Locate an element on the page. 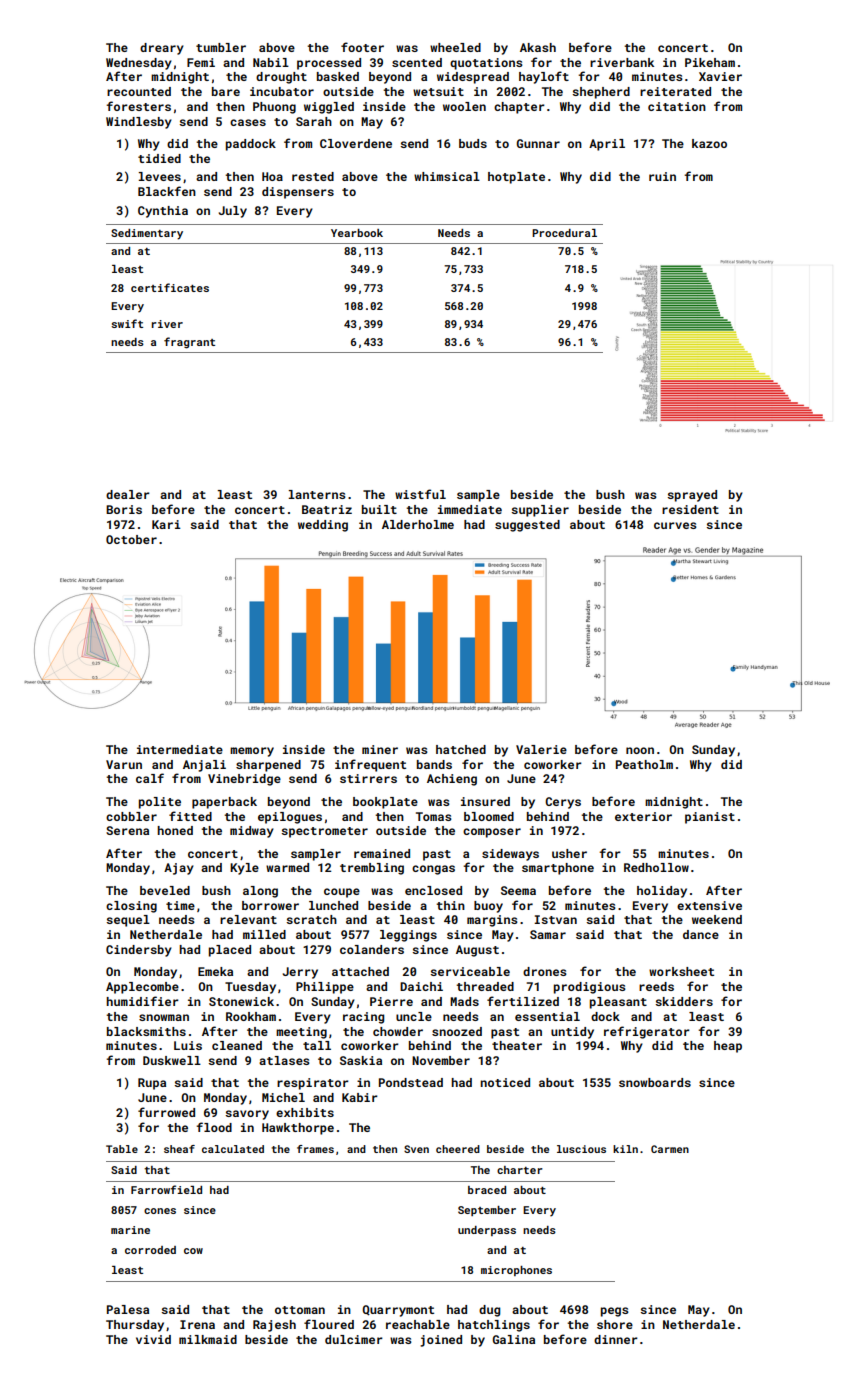  tumbler is located at coordinates (221, 47).
